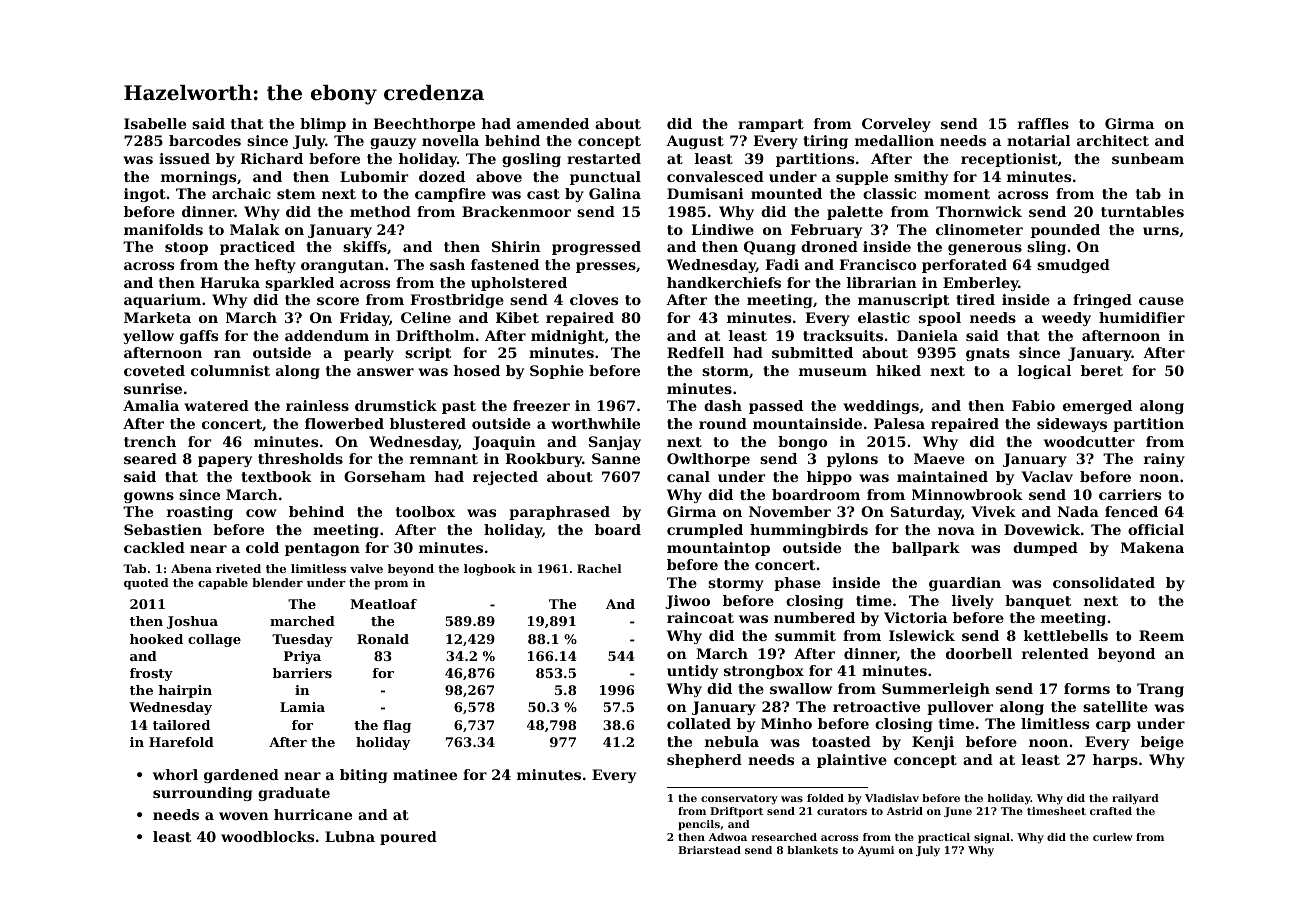  I want to click on barriers, so click(302, 673).
